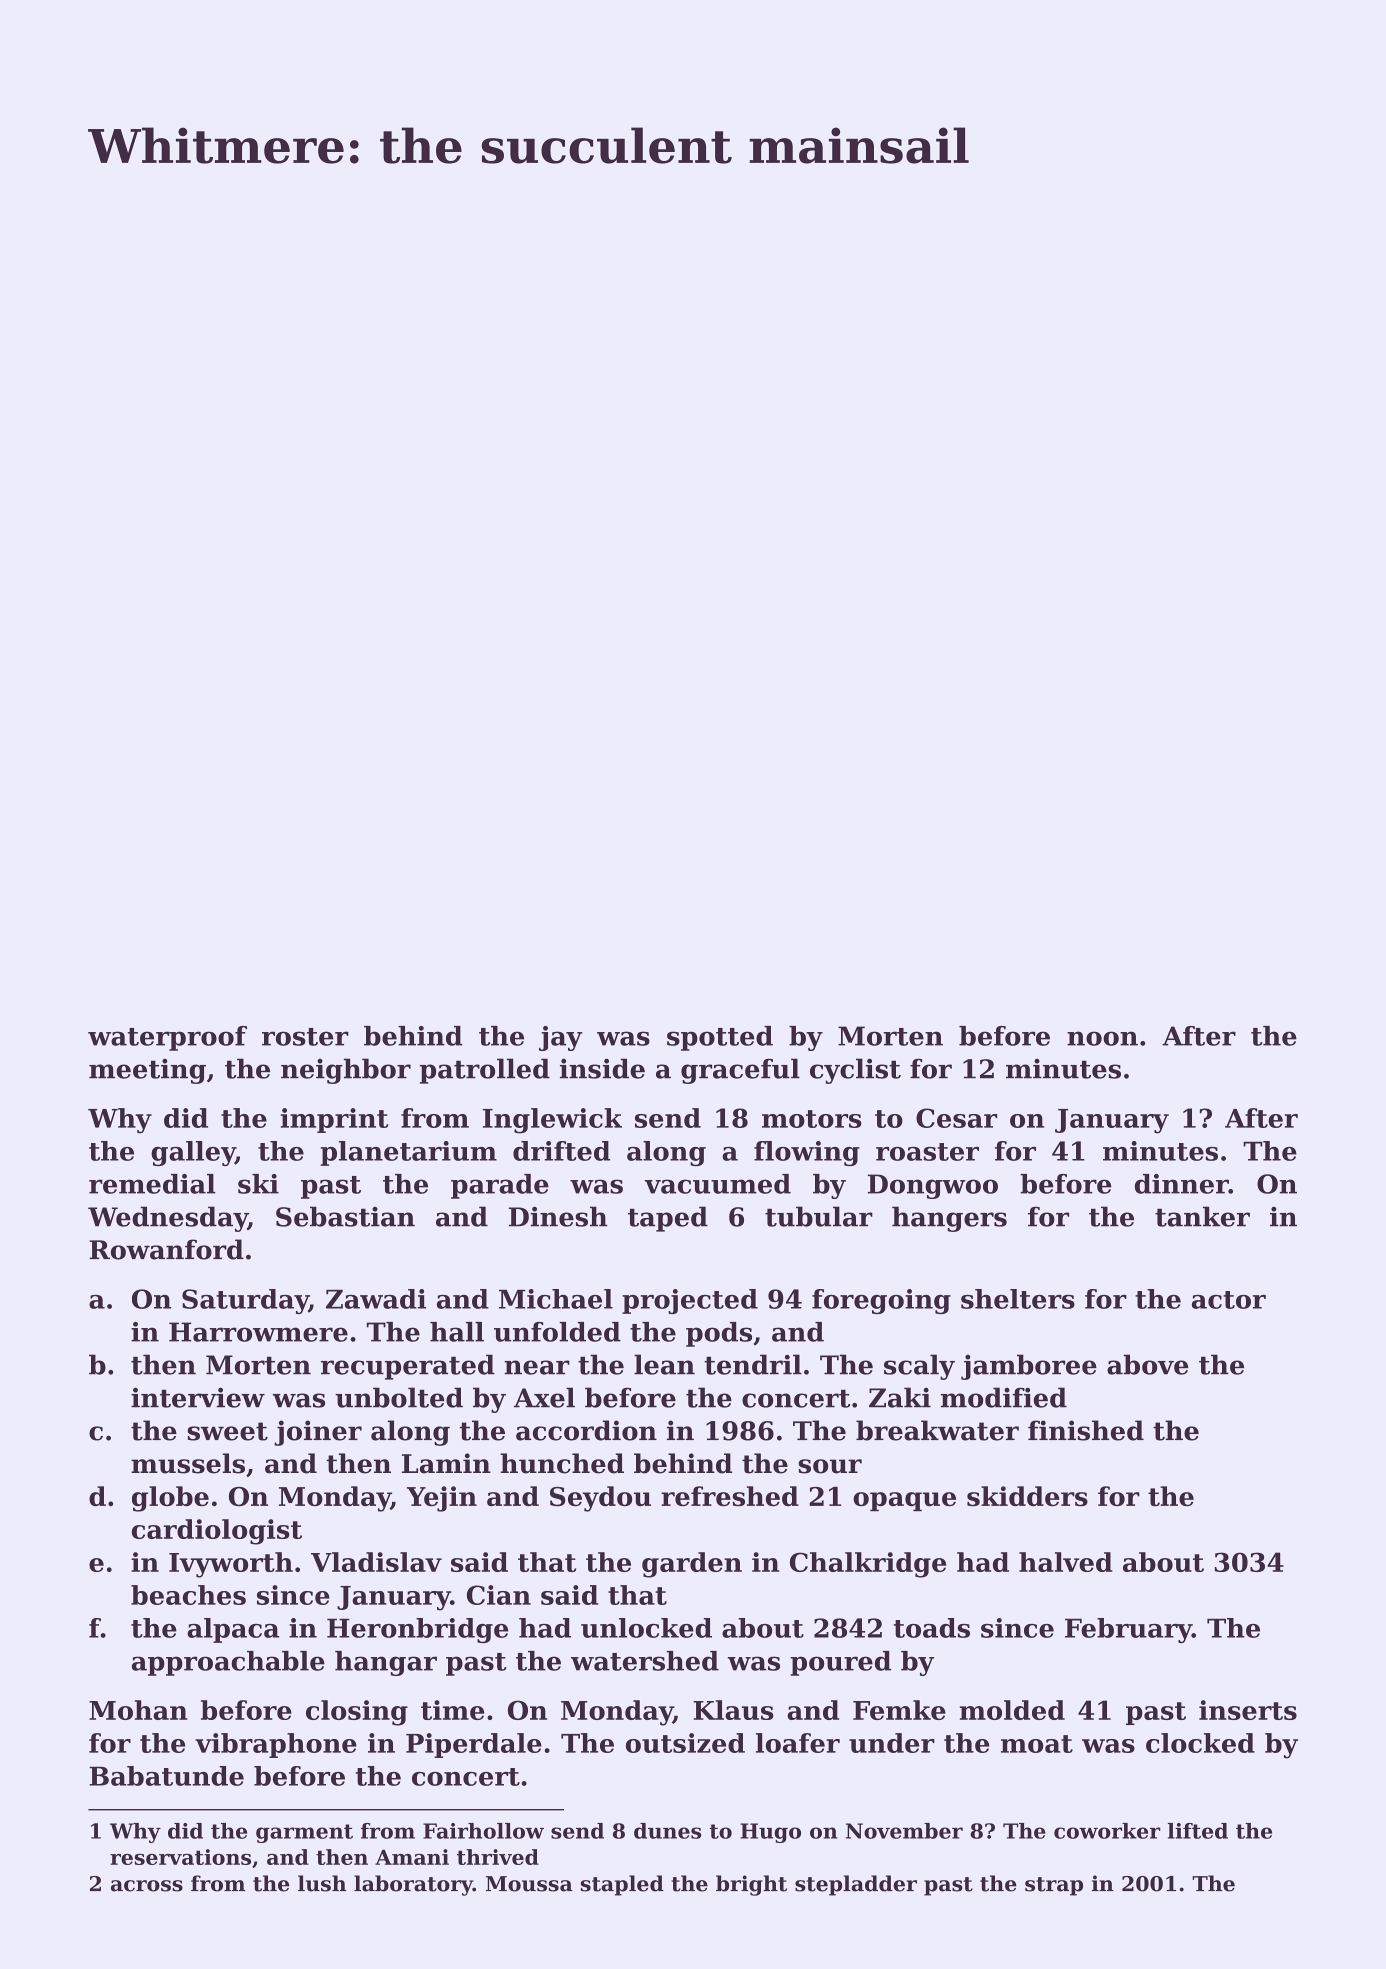 This document has width=1386, height=1969. Describe the element at coordinates (318, 1433) in the document. I see `joiner` at that location.
